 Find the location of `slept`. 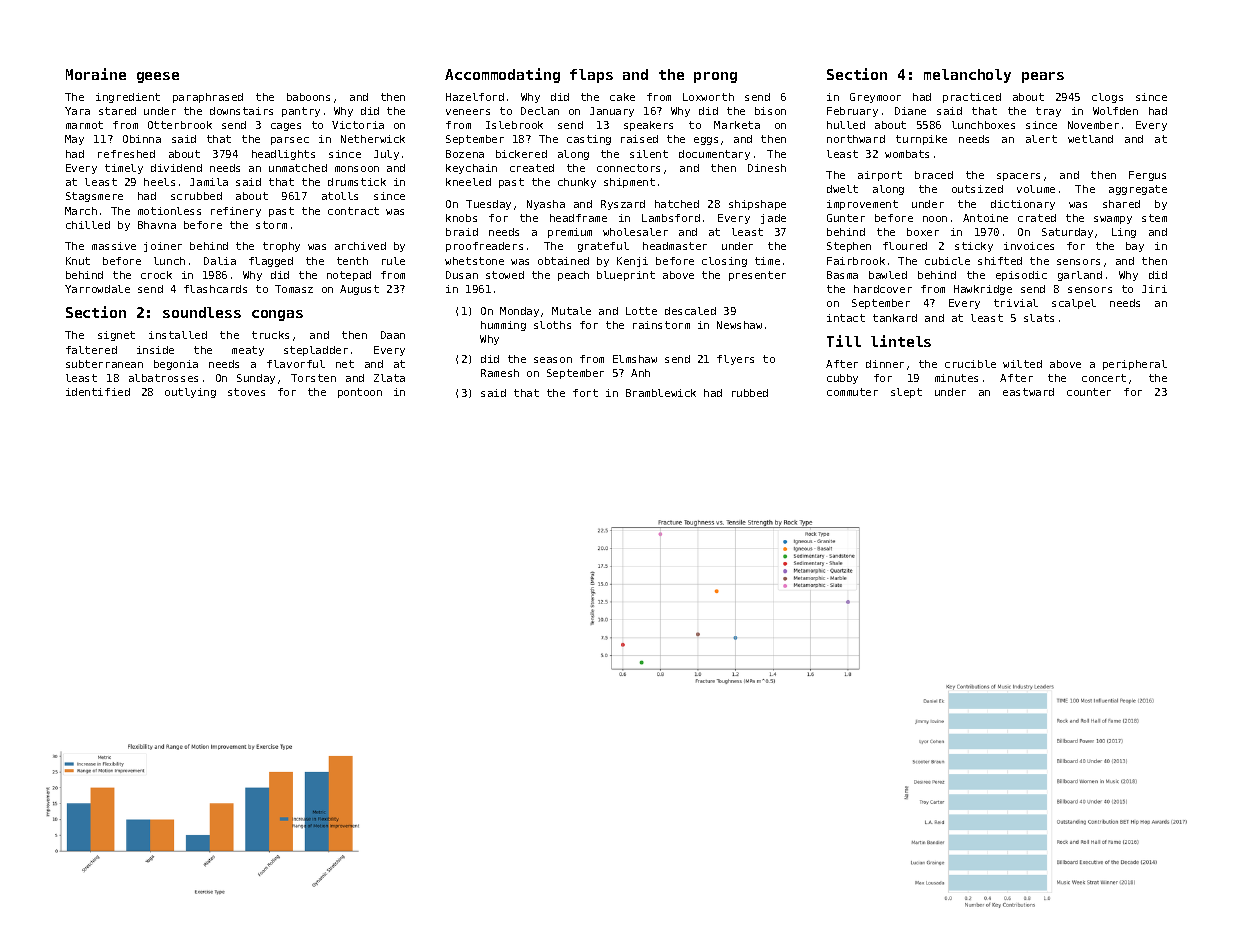

slept is located at coordinates (906, 393).
